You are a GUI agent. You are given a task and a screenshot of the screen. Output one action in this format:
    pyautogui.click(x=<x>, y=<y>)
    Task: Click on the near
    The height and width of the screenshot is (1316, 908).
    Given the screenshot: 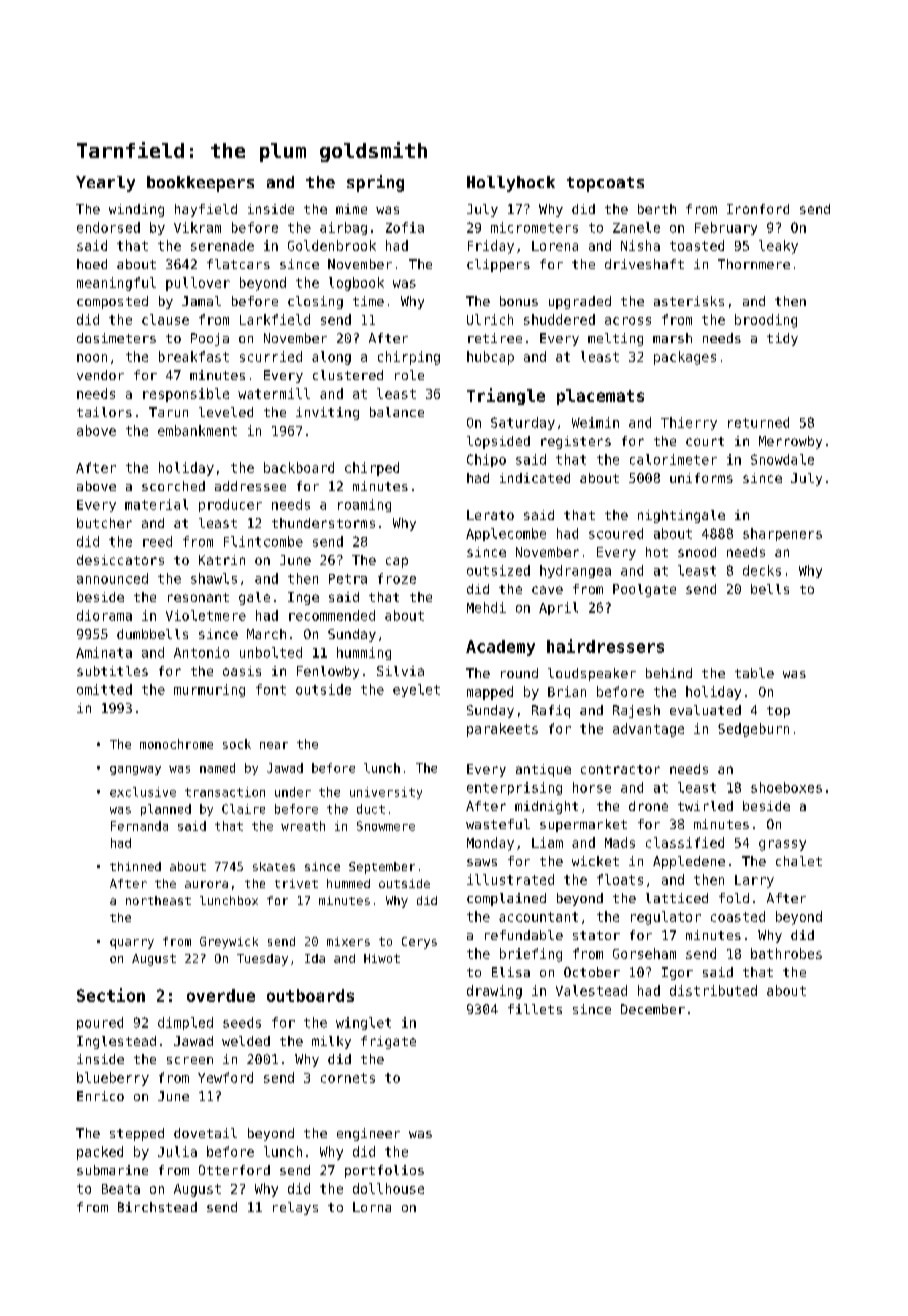 What is the action you would take?
    pyautogui.click(x=274, y=745)
